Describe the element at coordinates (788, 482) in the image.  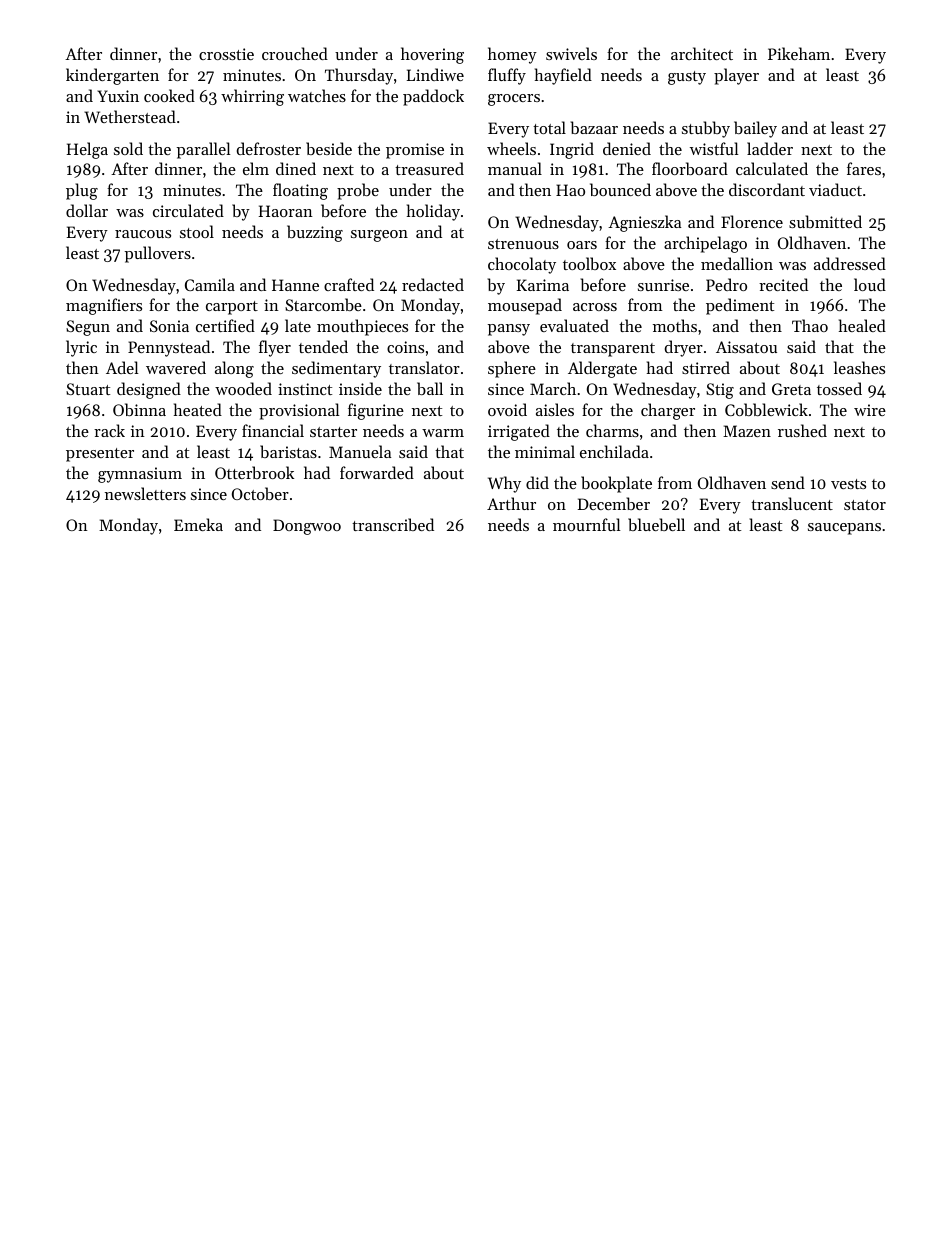
I see `send` at that location.
